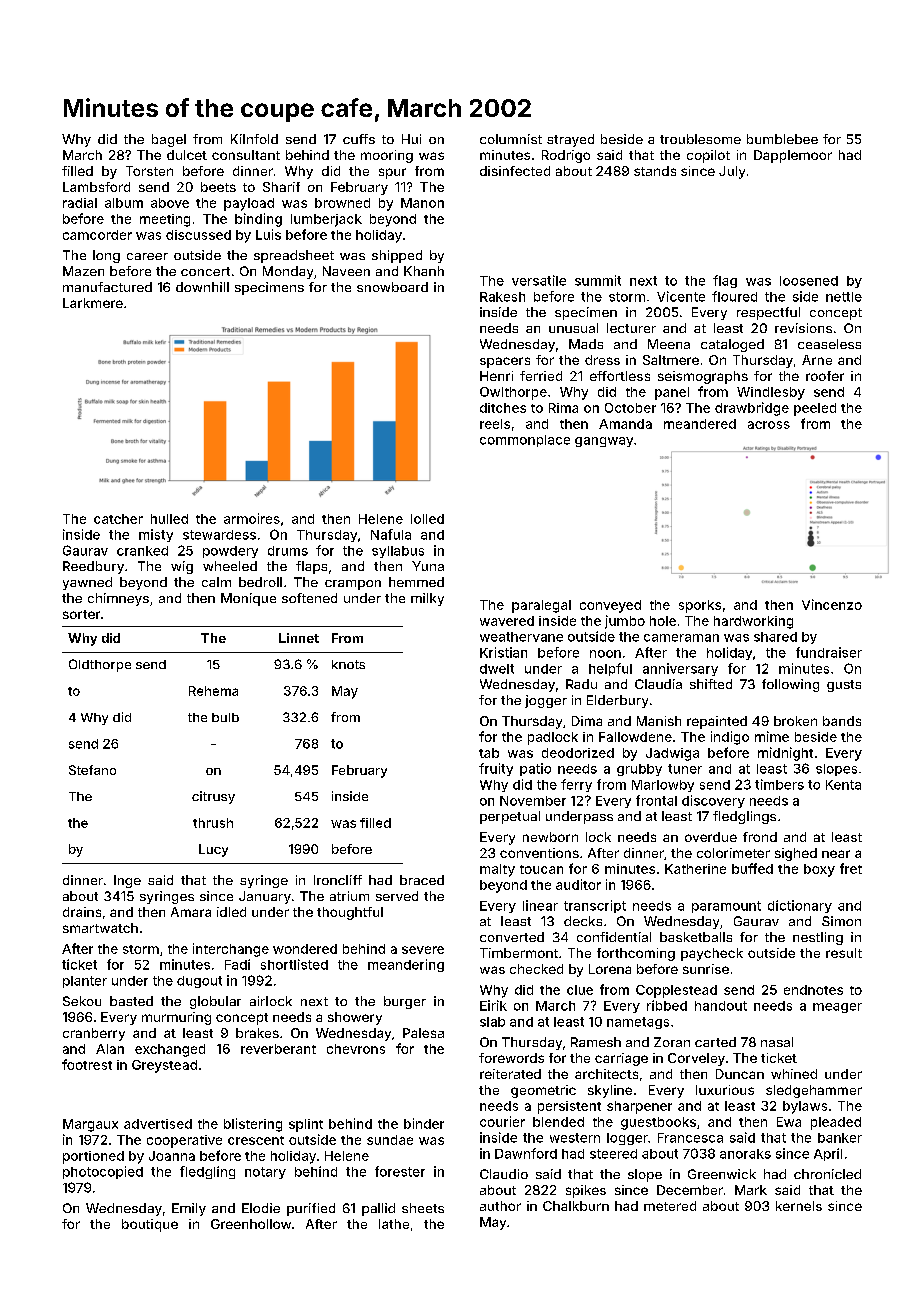  I want to click on peeled, so click(815, 409).
